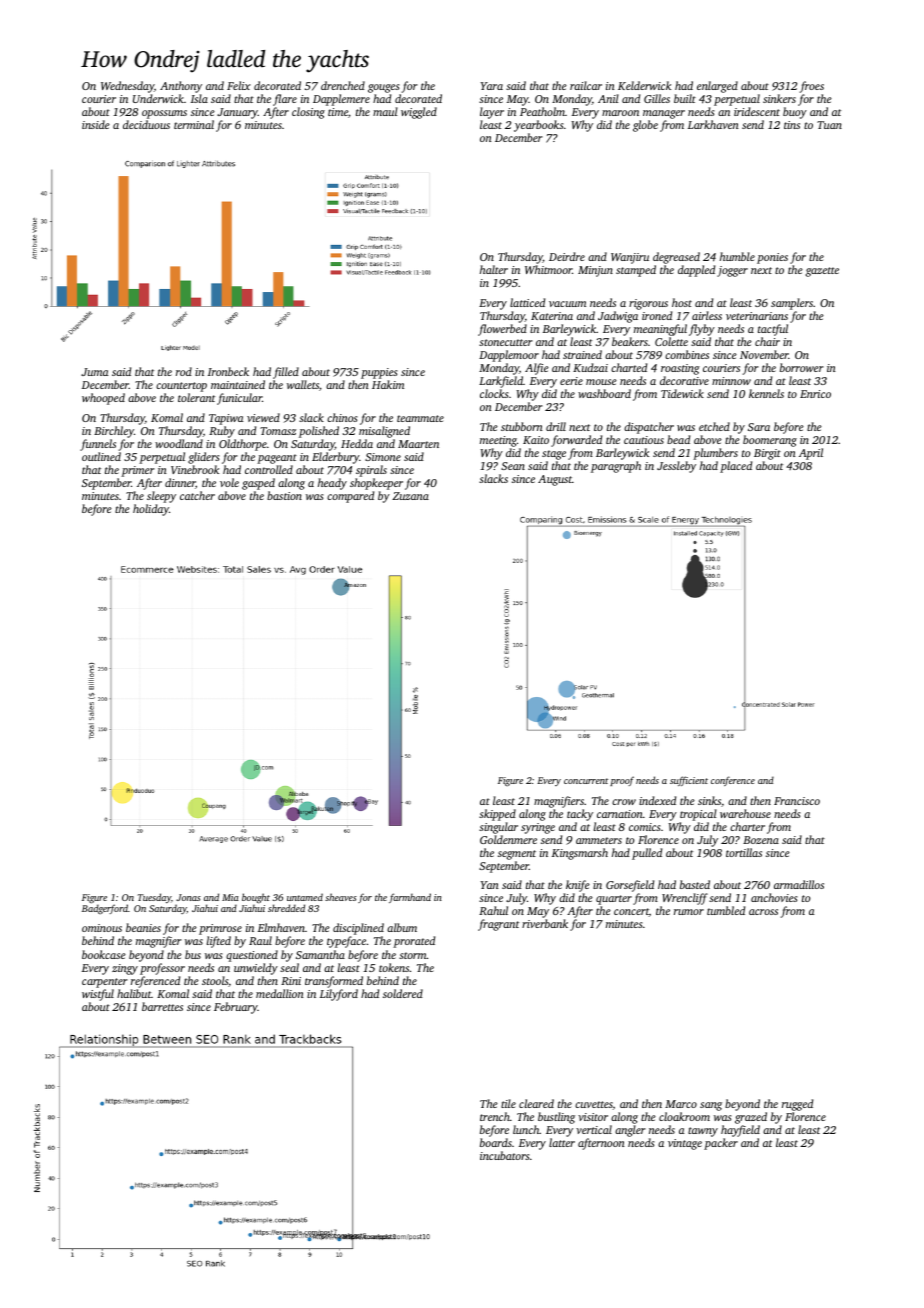 The image size is (924, 1308). What do you see at coordinates (308, 113) in the screenshot?
I see `closing` at bounding box center [308, 113].
